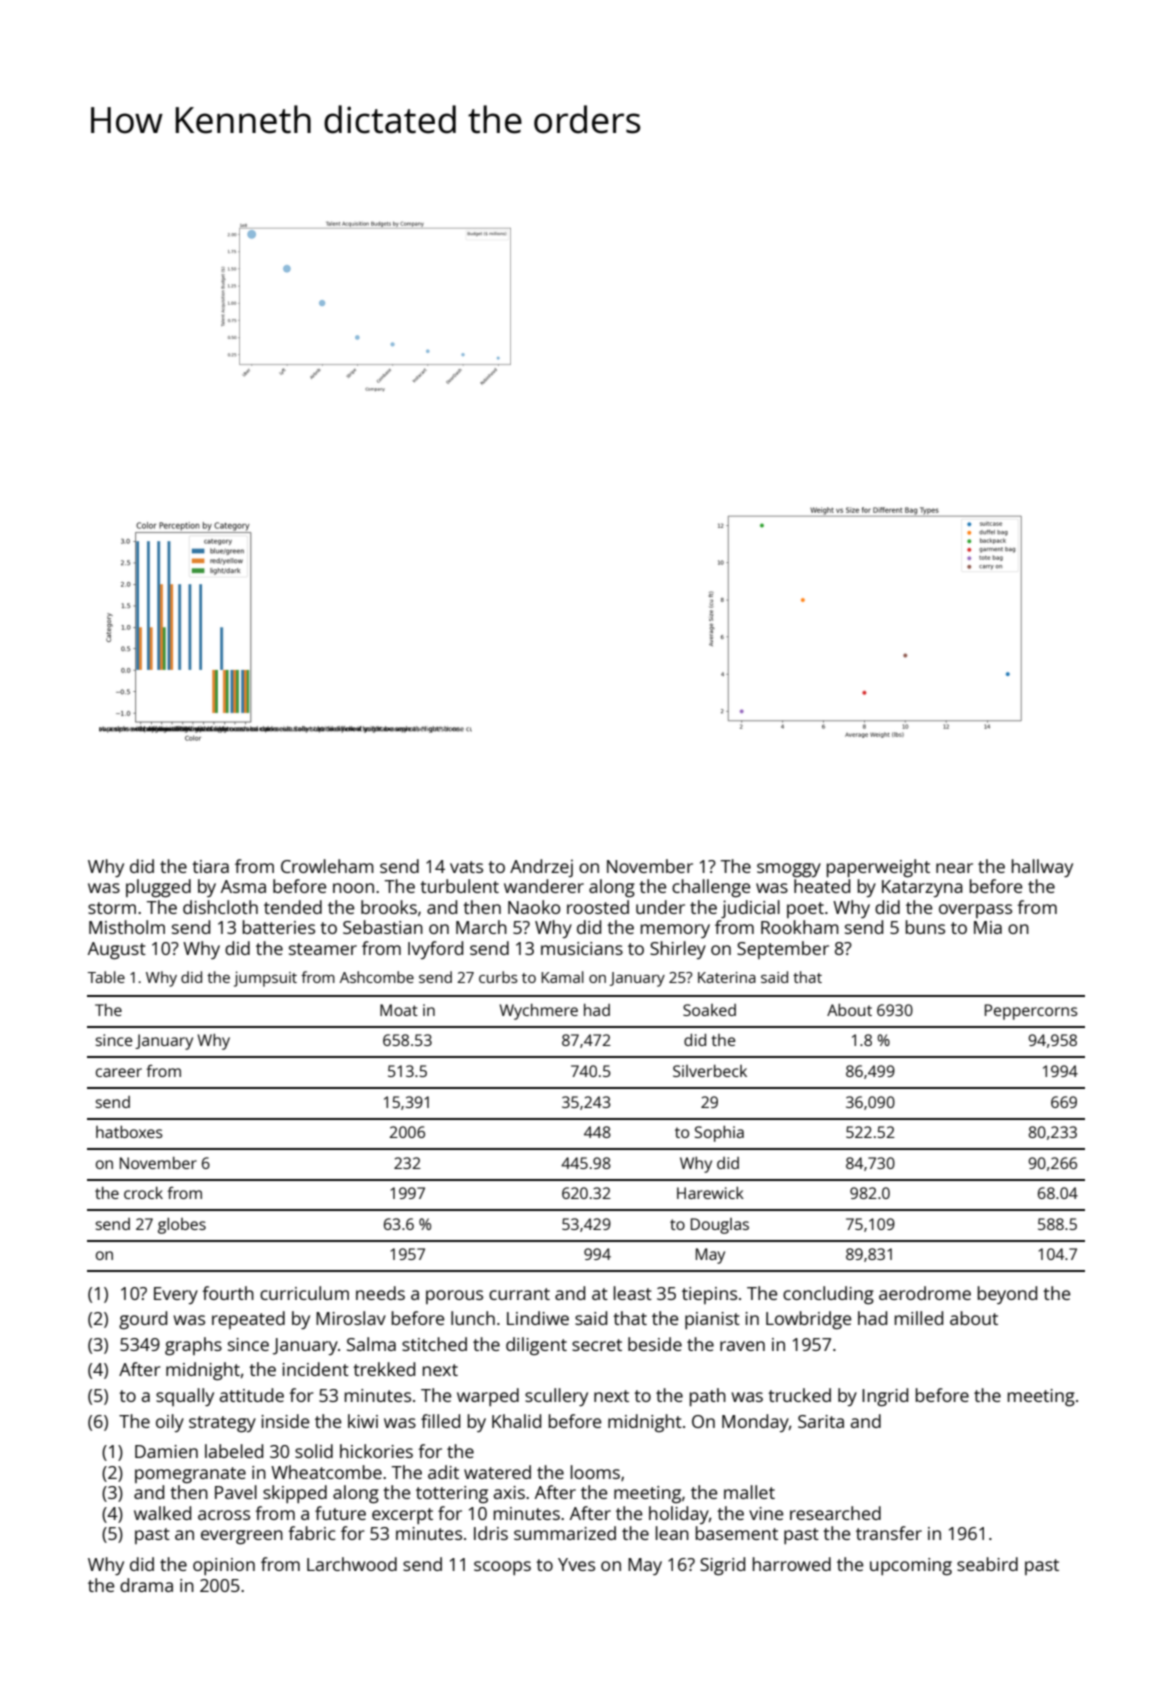 This image has height=1699, width=1173. I want to click on Peppercorns, so click(1031, 1012).
